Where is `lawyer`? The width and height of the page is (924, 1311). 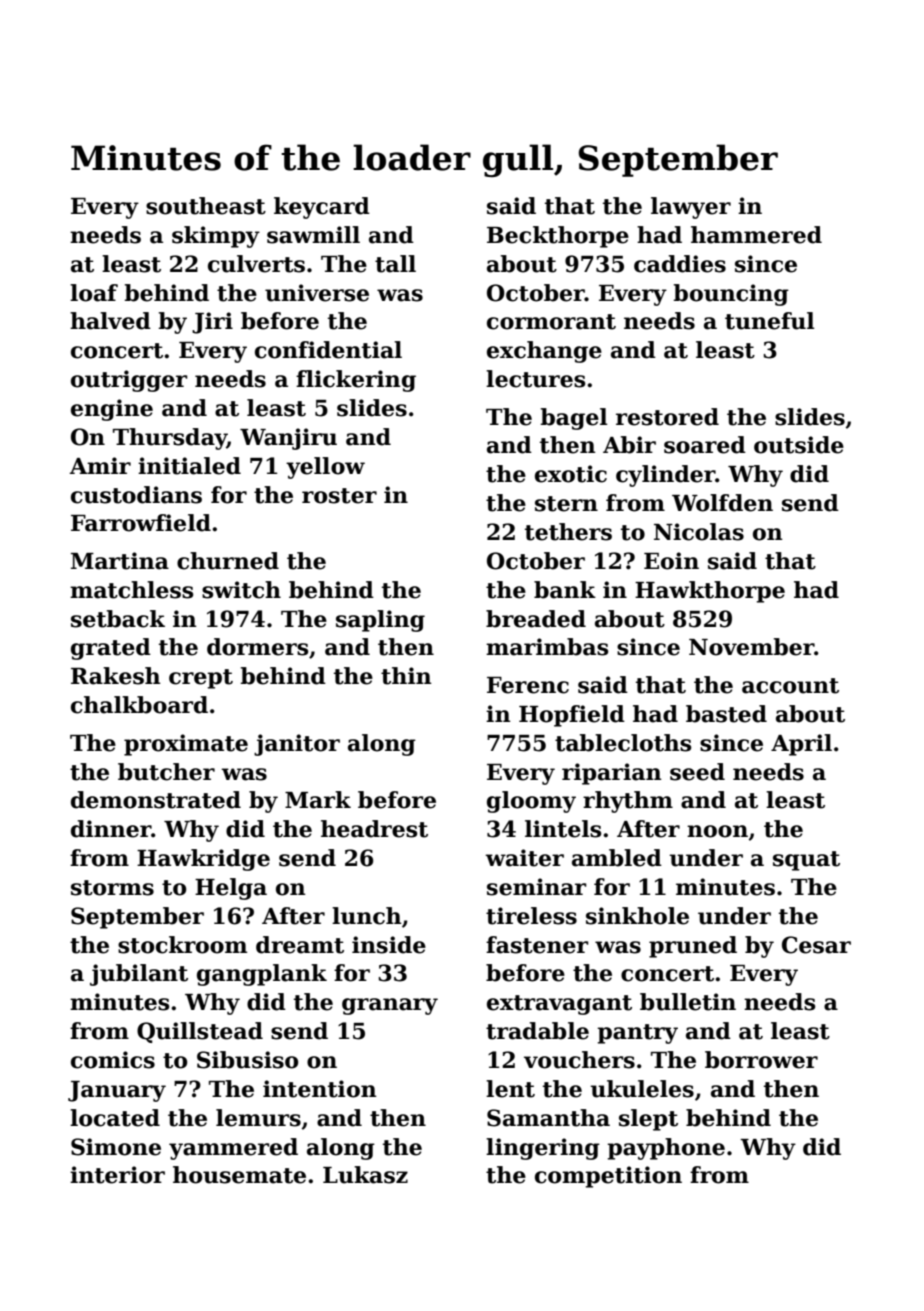 lawyer is located at coordinates (691, 208).
